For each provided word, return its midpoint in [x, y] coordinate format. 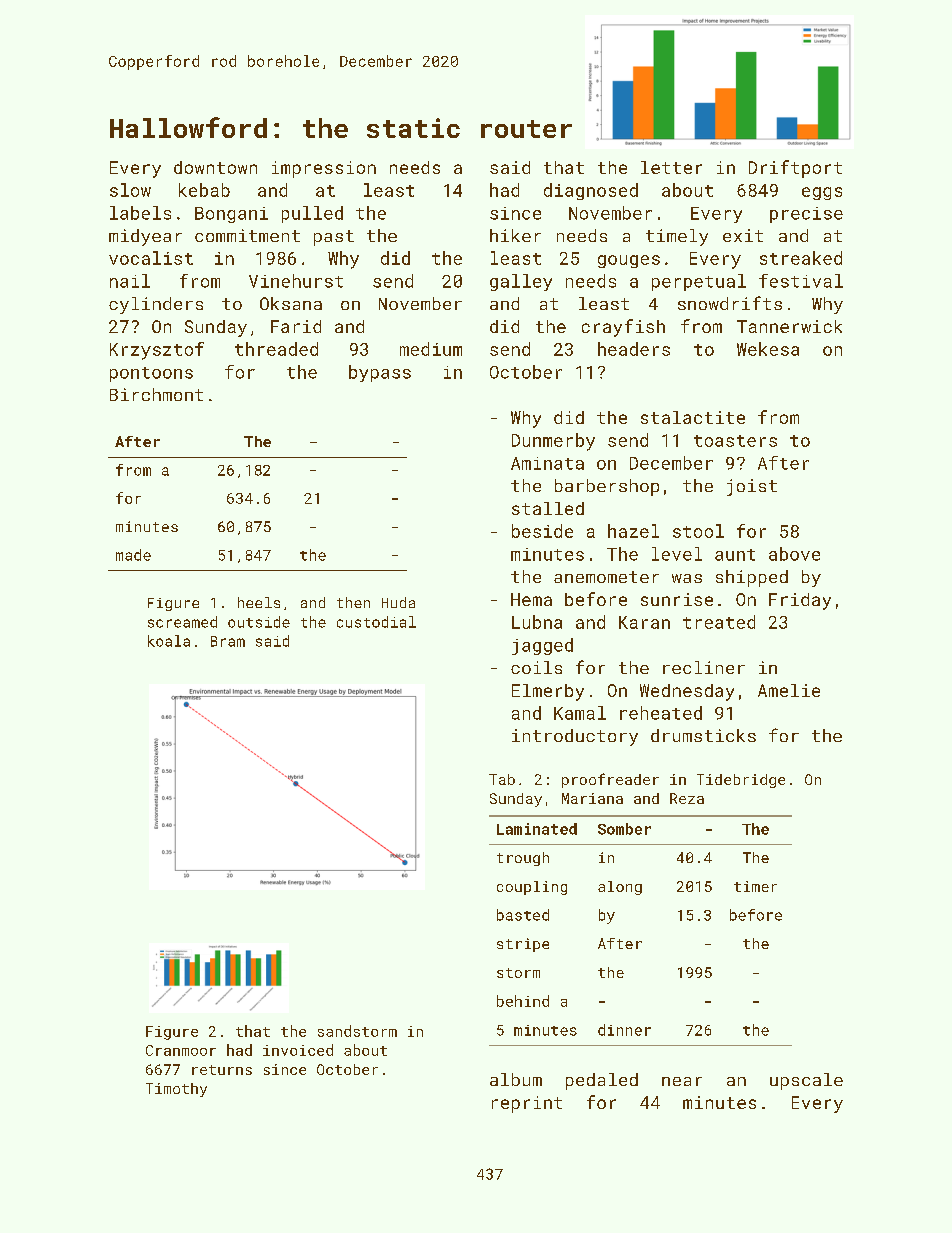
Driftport [795, 169]
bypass [380, 373]
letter [671, 167]
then [353, 602]
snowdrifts [730, 303]
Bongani [231, 215]
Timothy [176, 1090]
